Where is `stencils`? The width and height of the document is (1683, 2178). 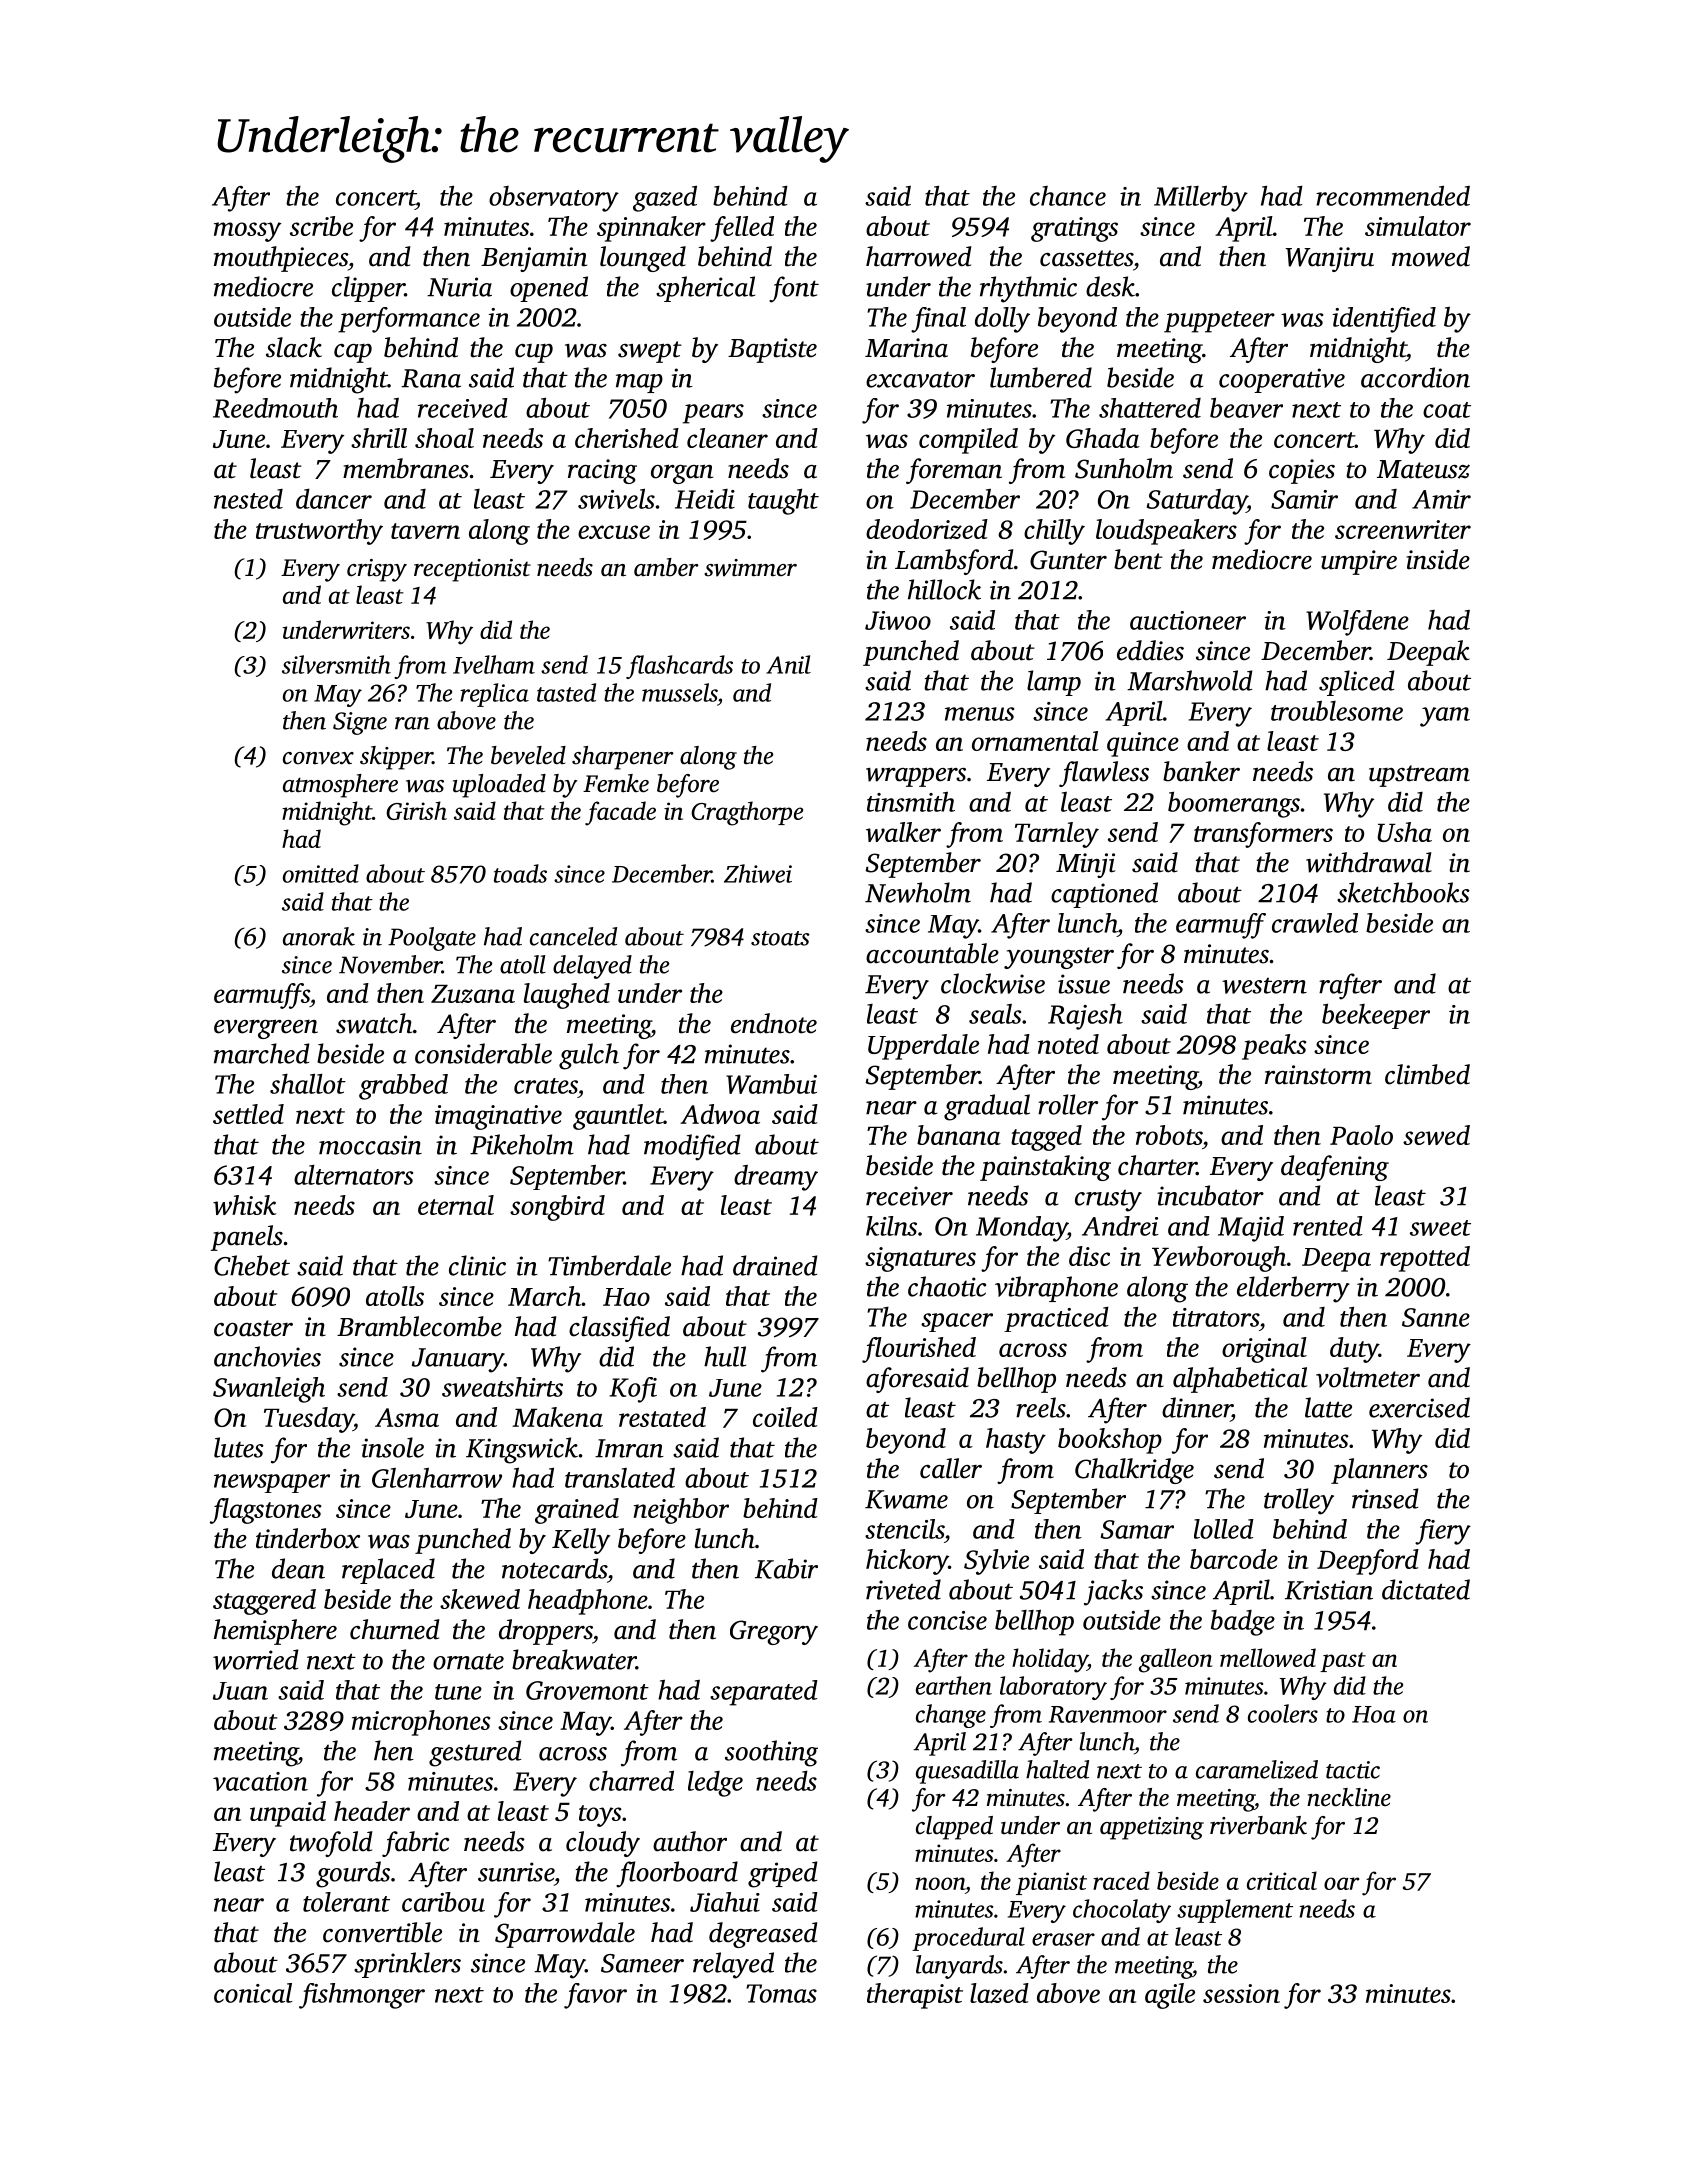
stencils is located at coordinates (904, 1529).
